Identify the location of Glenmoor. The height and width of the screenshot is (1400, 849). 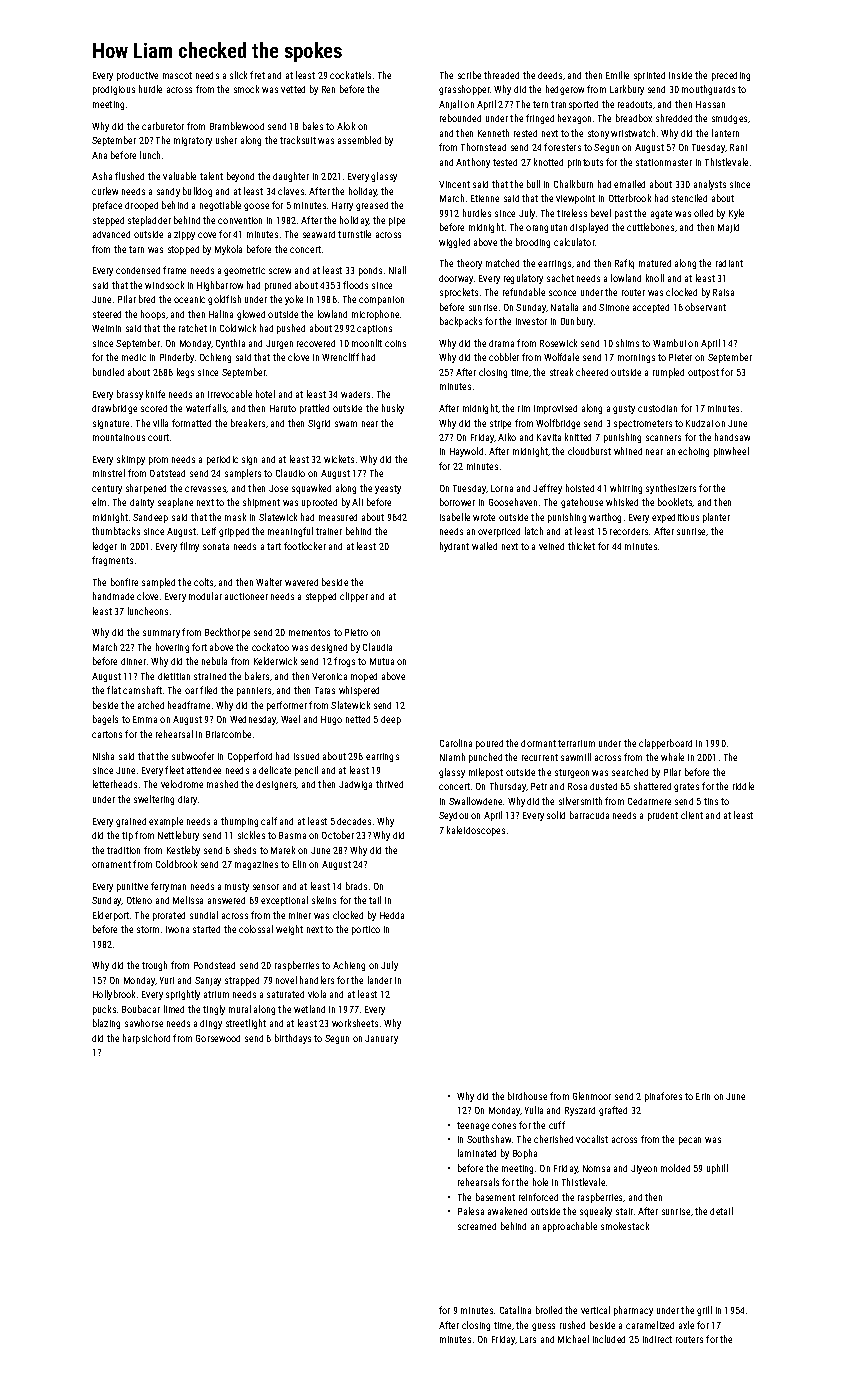
(592, 1096).
